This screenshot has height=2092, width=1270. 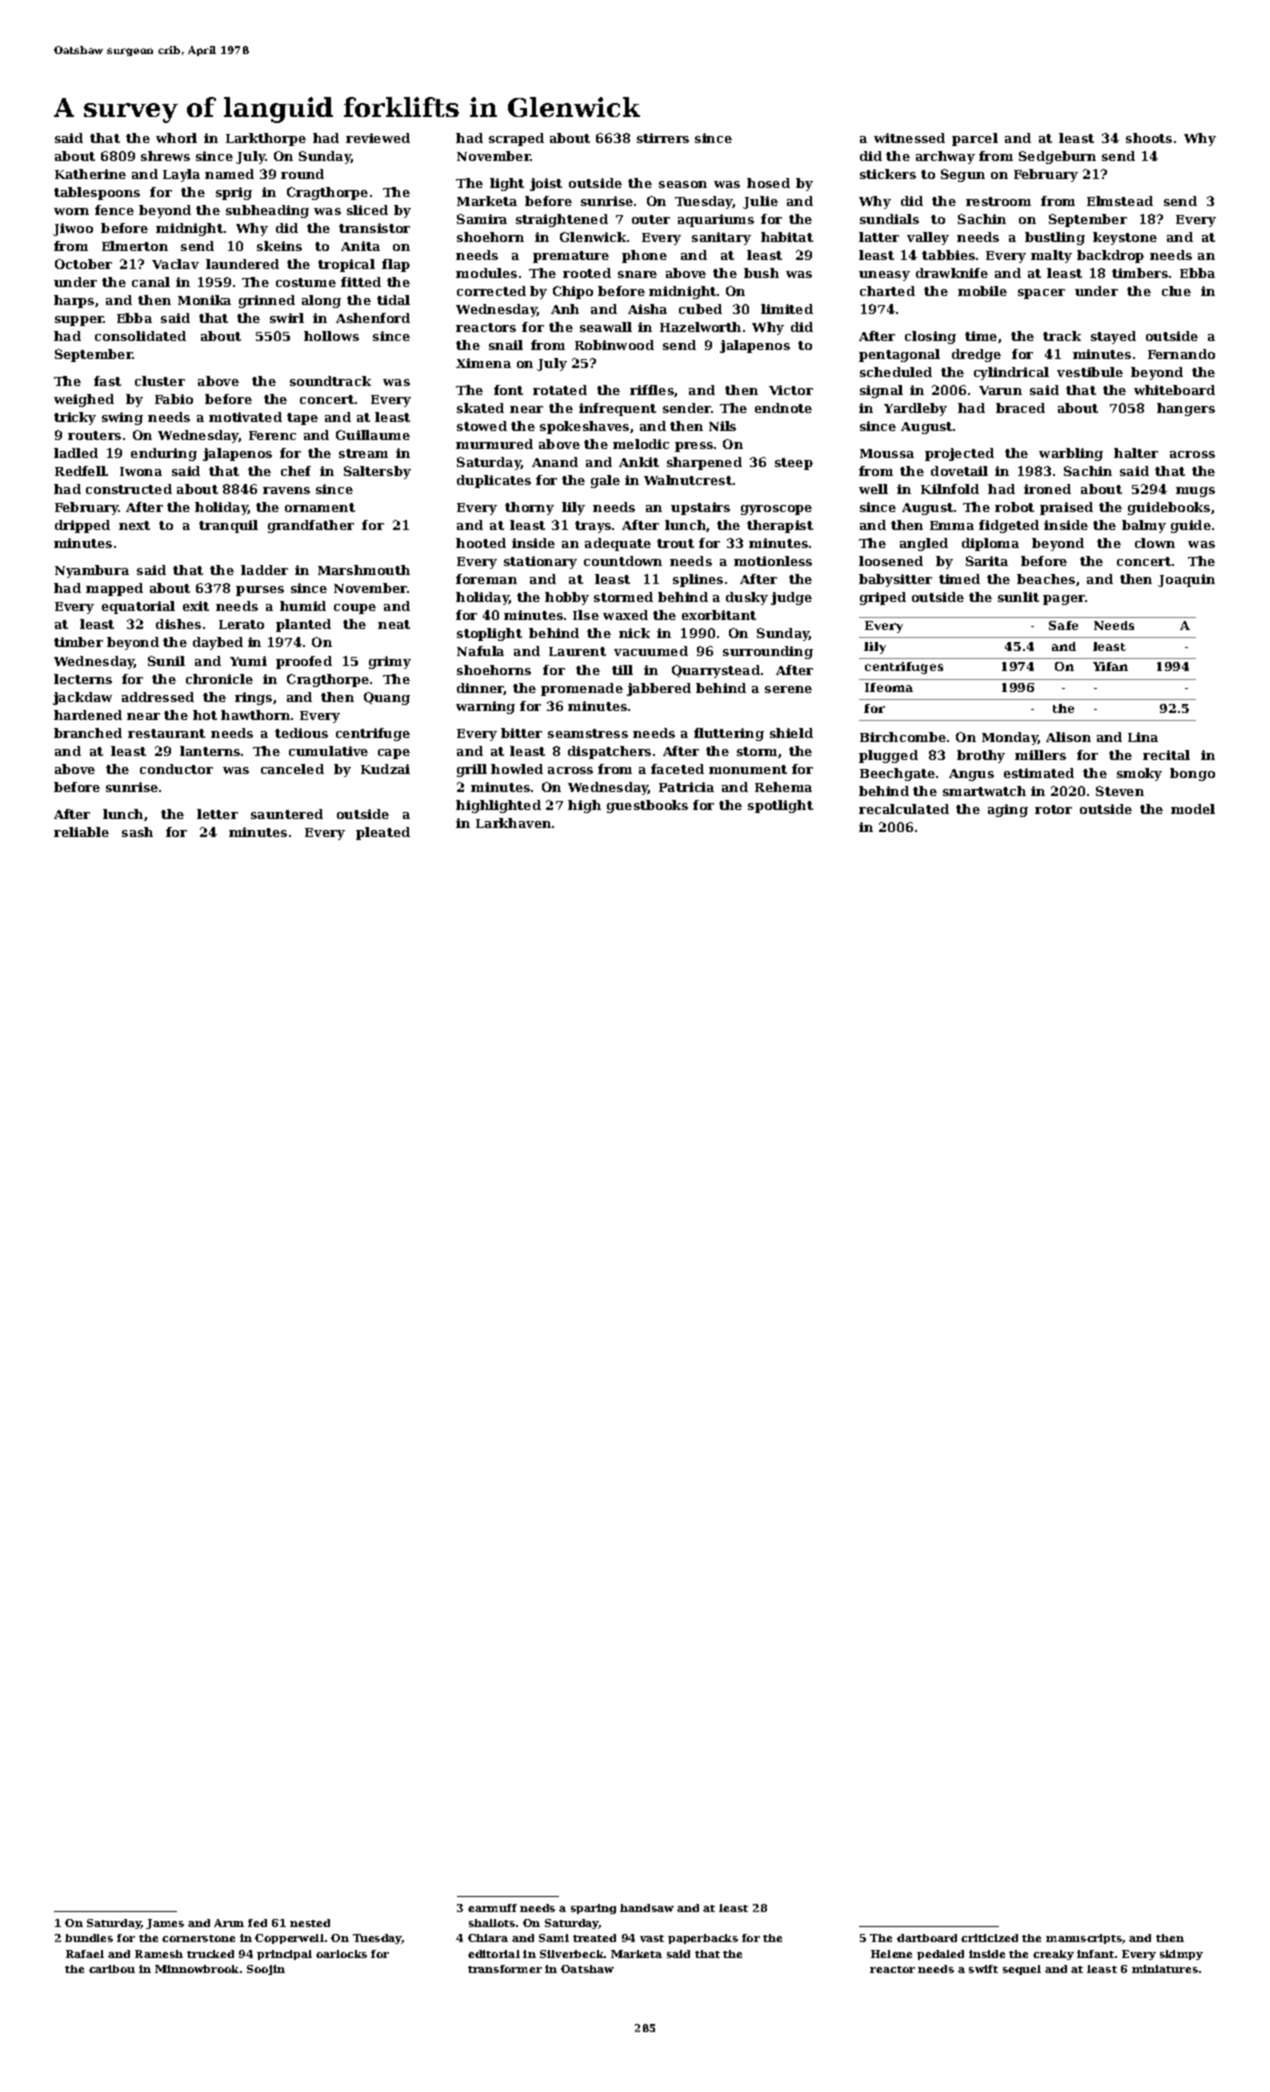 I want to click on reviewed, so click(x=378, y=138).
